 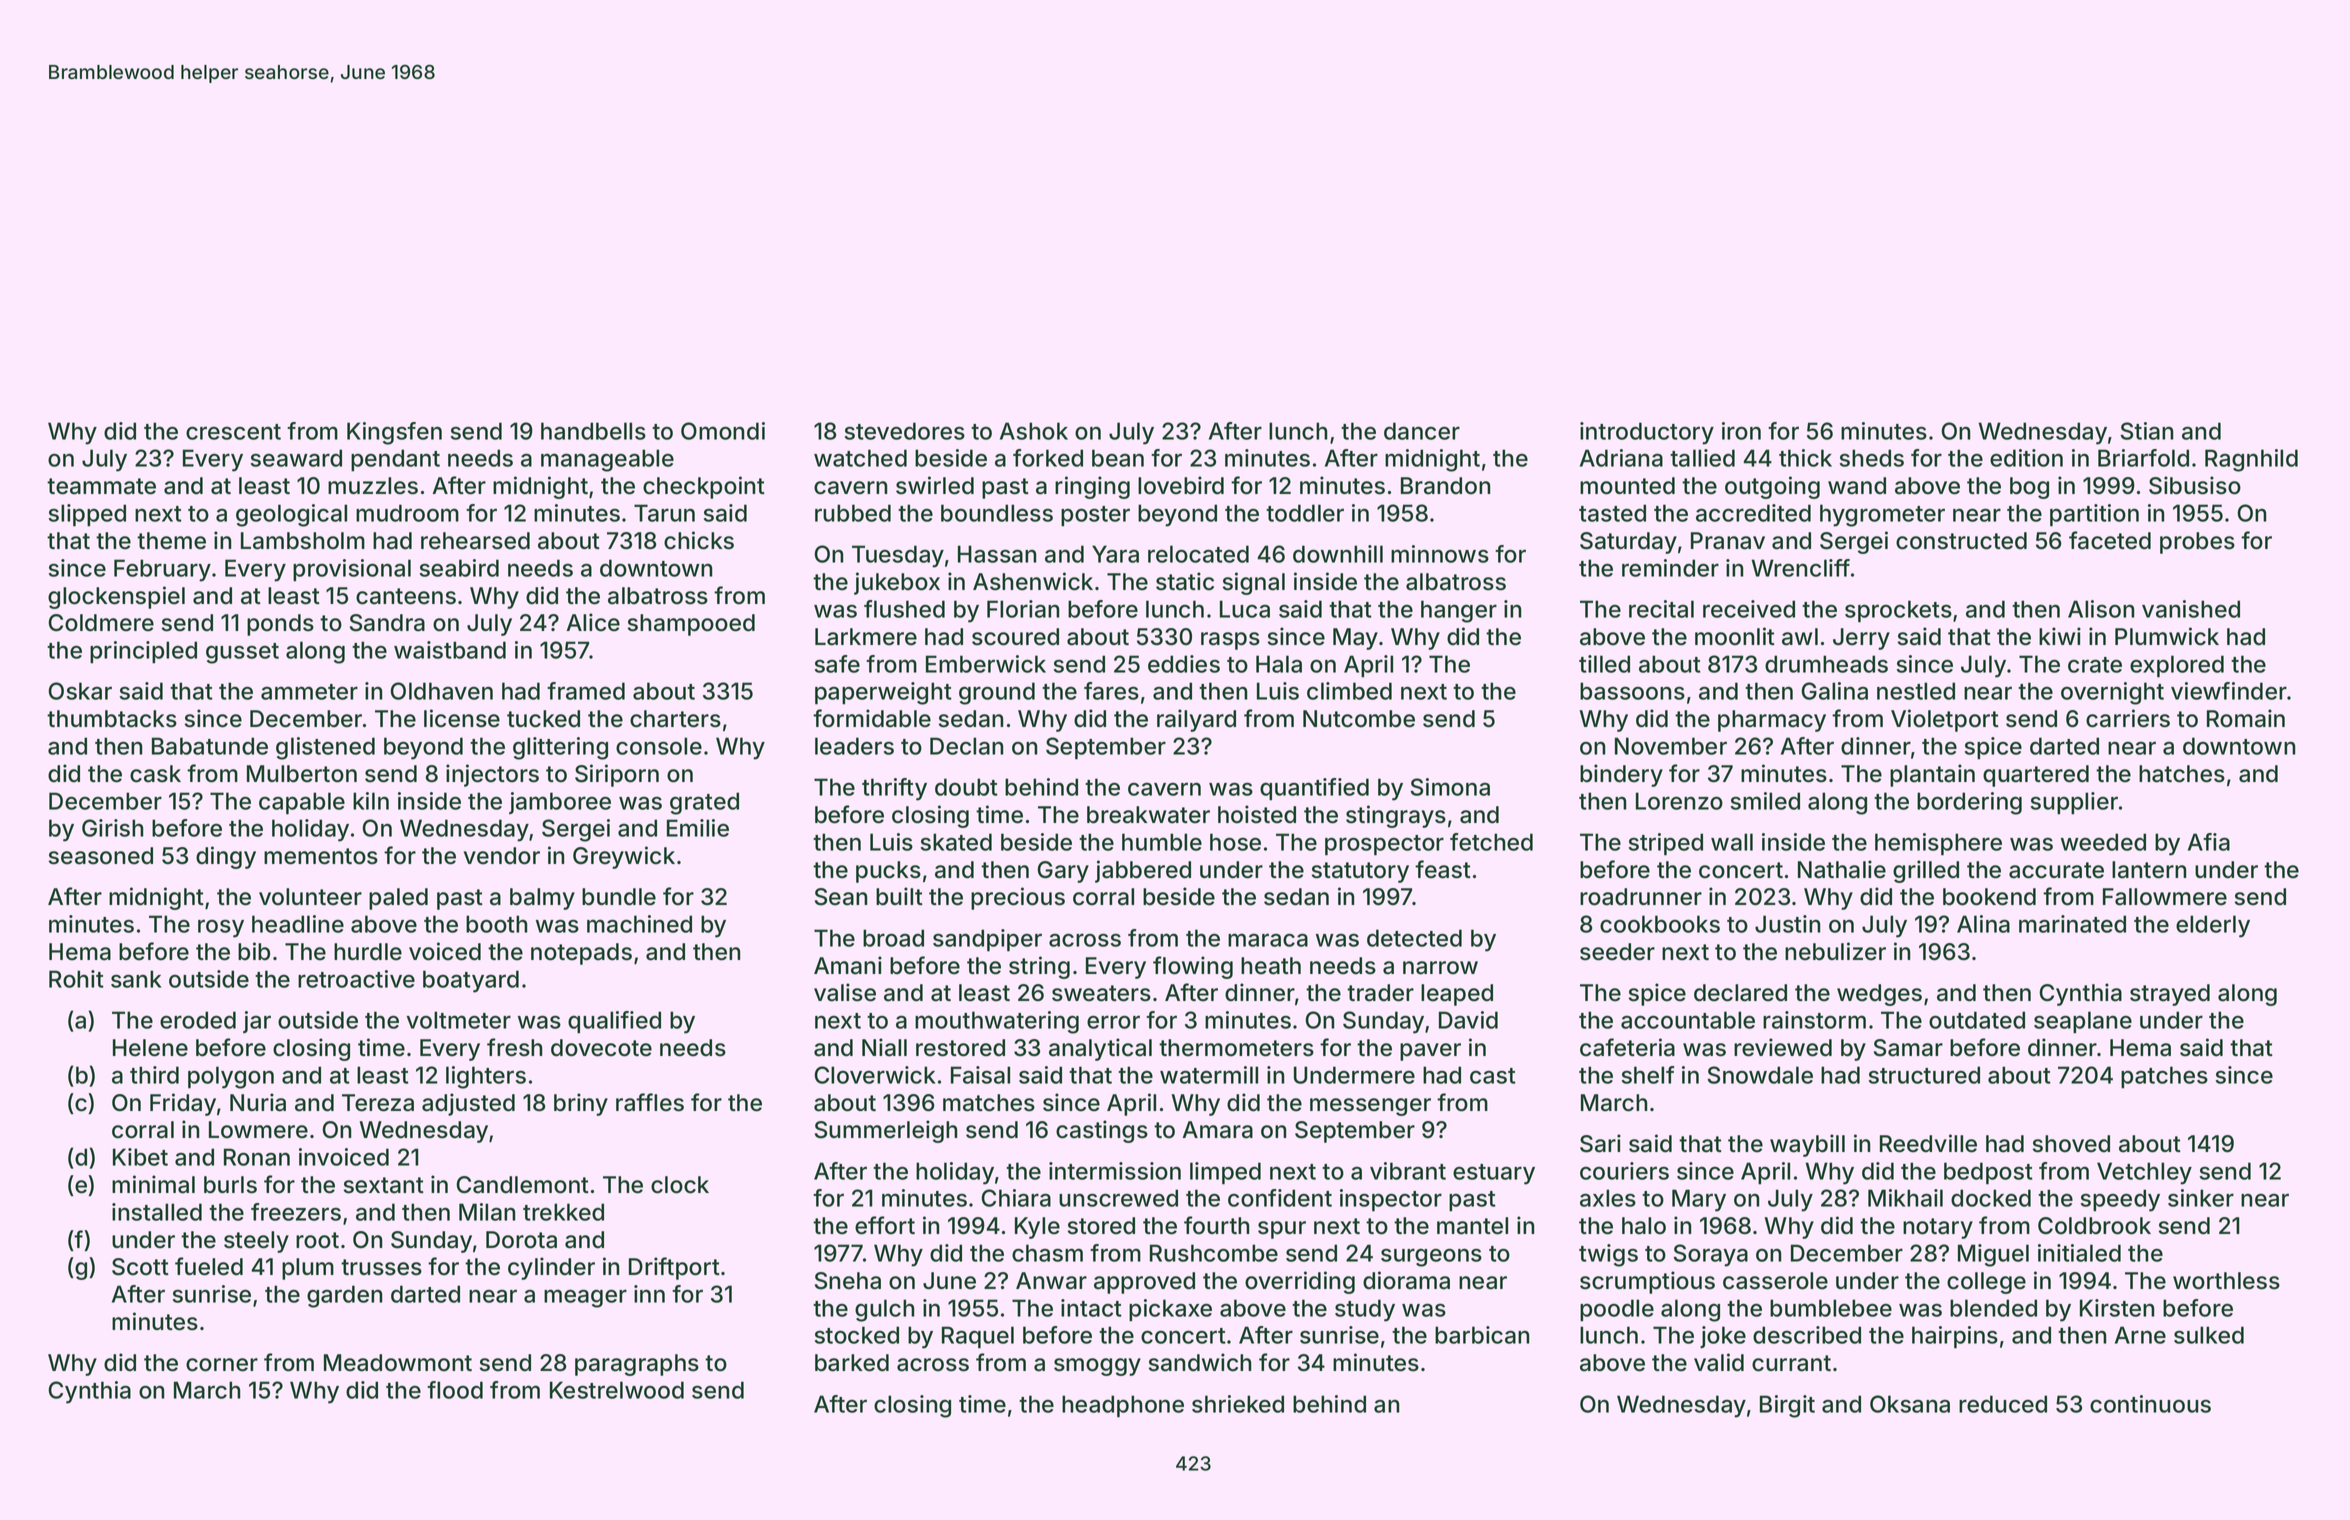 I want to click on shoved, so click(x=2071, y=1144).
